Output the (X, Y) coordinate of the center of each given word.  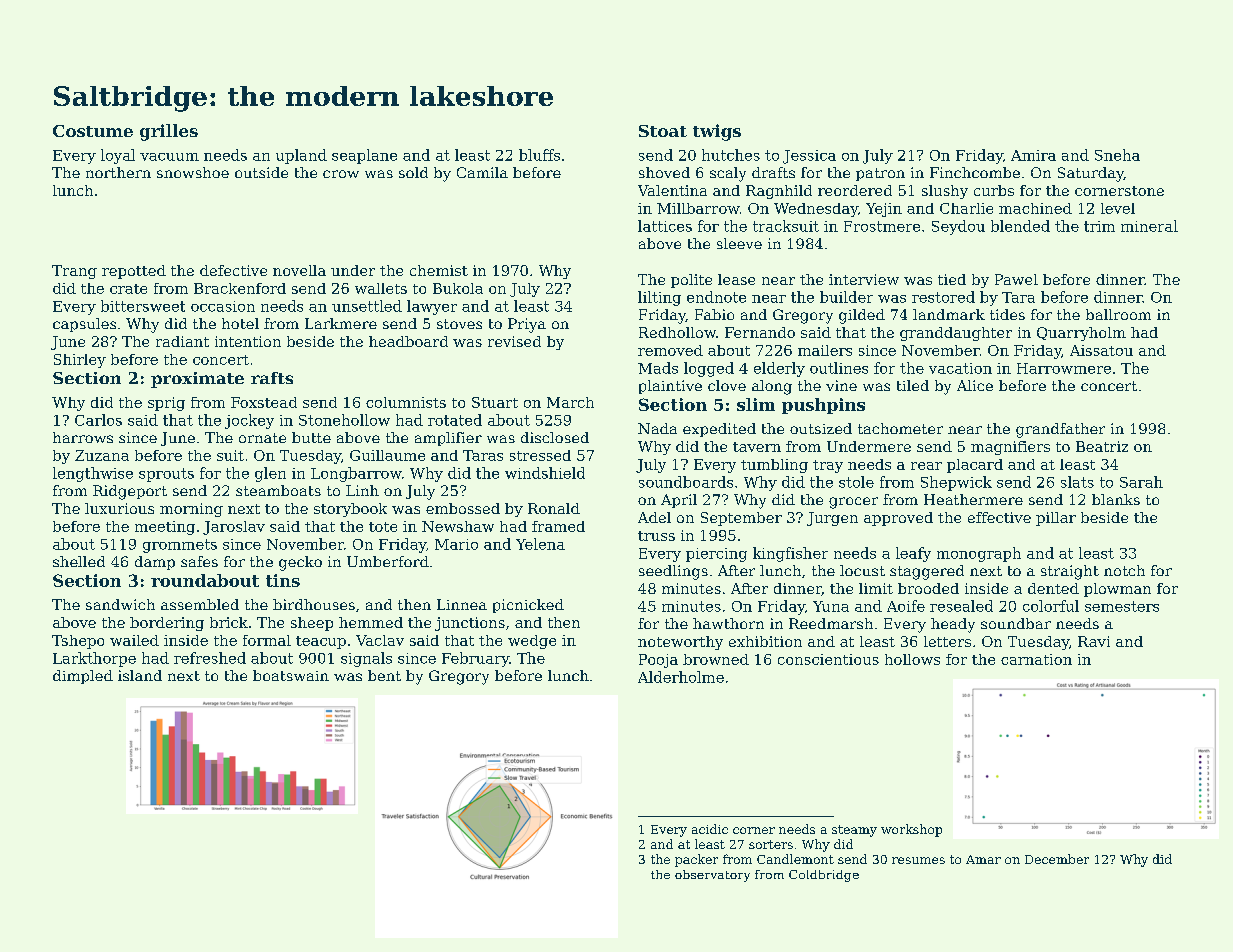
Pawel (1016, 279)
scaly (728, 174)
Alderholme (681, 677)
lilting (659, 298)
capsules (84, 325)
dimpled (83, 677)
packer (696, 860)
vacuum (169, 157)
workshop (911, 830)
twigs (717, 132)
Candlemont (795, 859)
